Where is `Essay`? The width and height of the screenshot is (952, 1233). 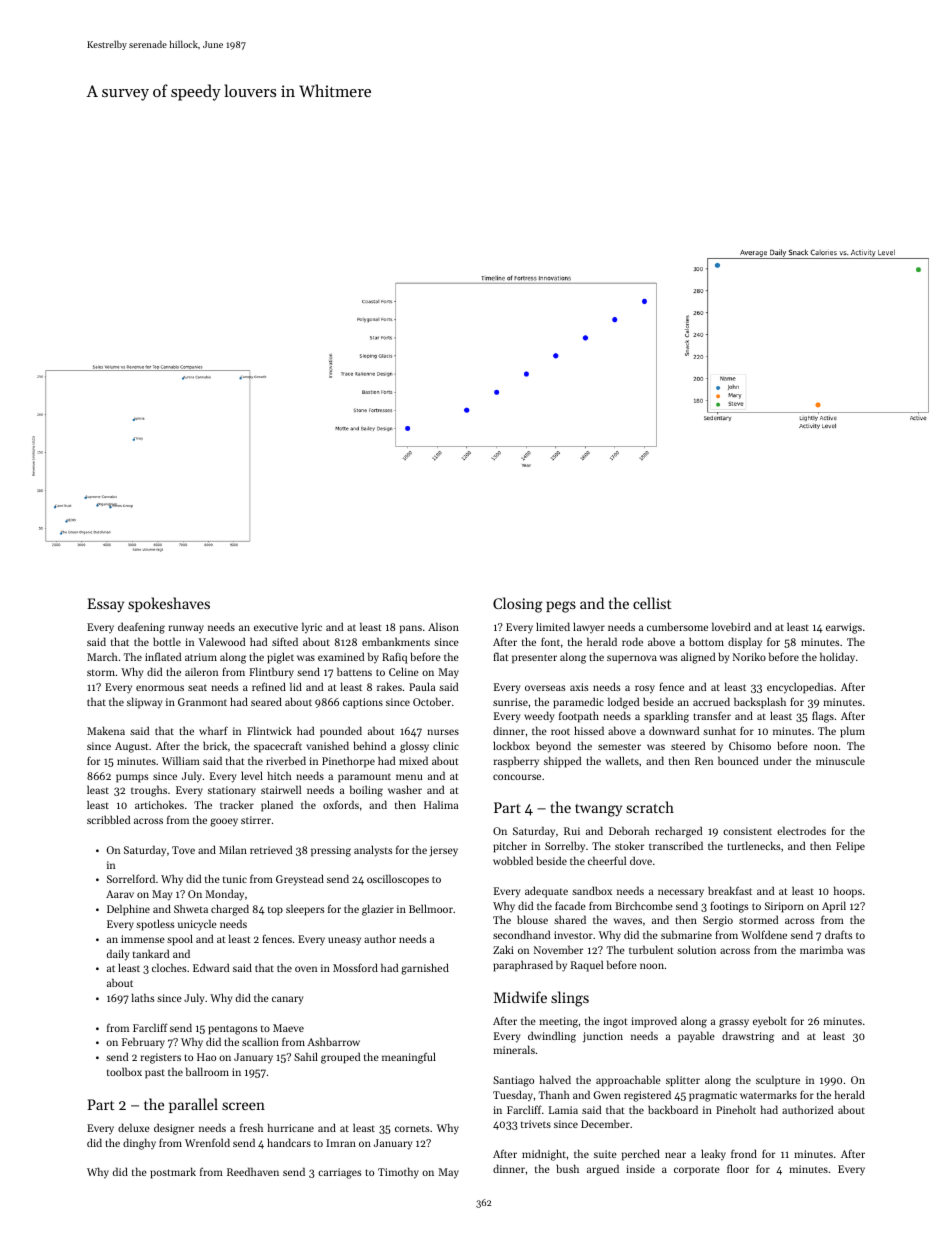
Essay is located at coordinates (105, 605).
